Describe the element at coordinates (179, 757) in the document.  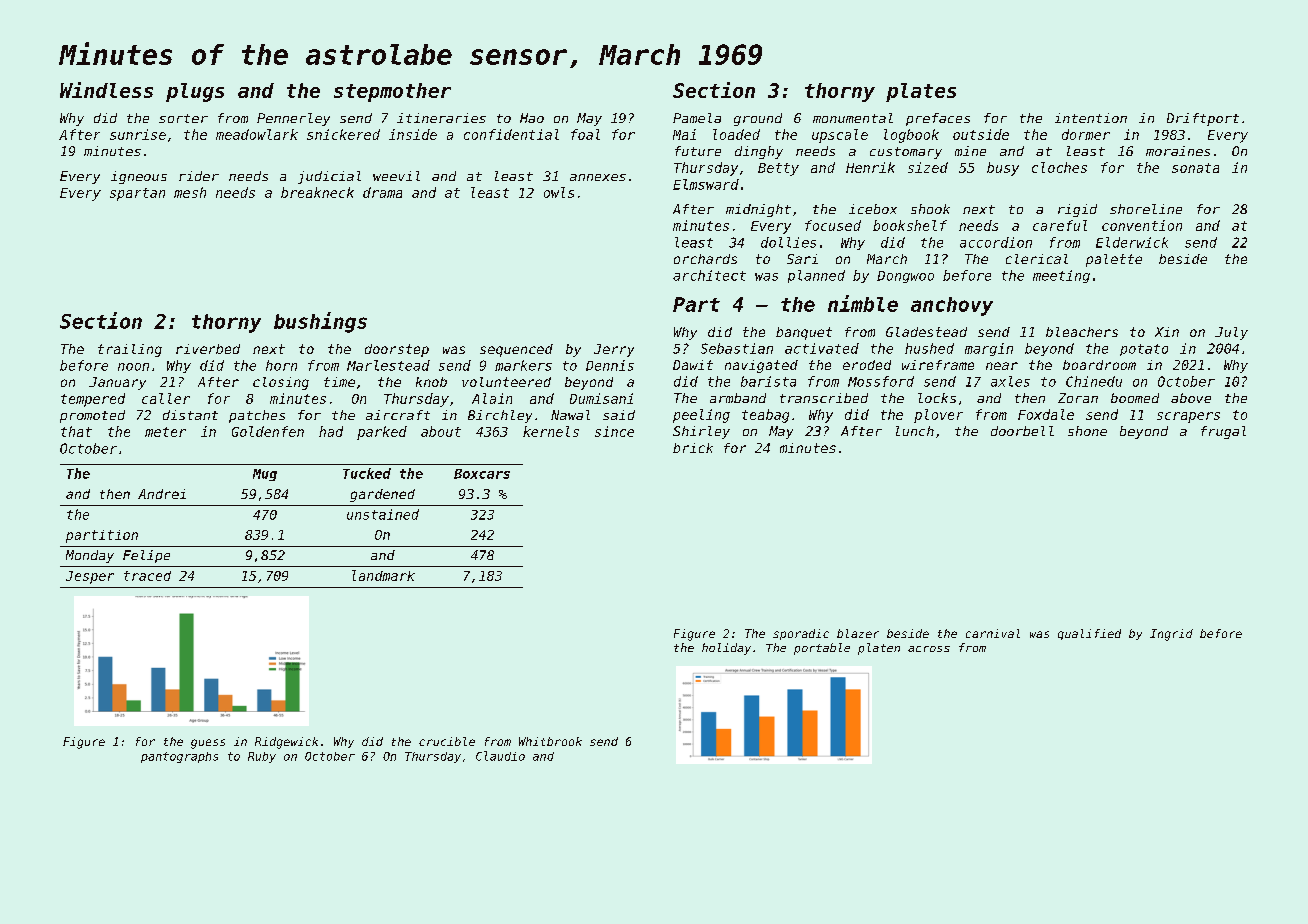
I see `pantographs` at that location.
